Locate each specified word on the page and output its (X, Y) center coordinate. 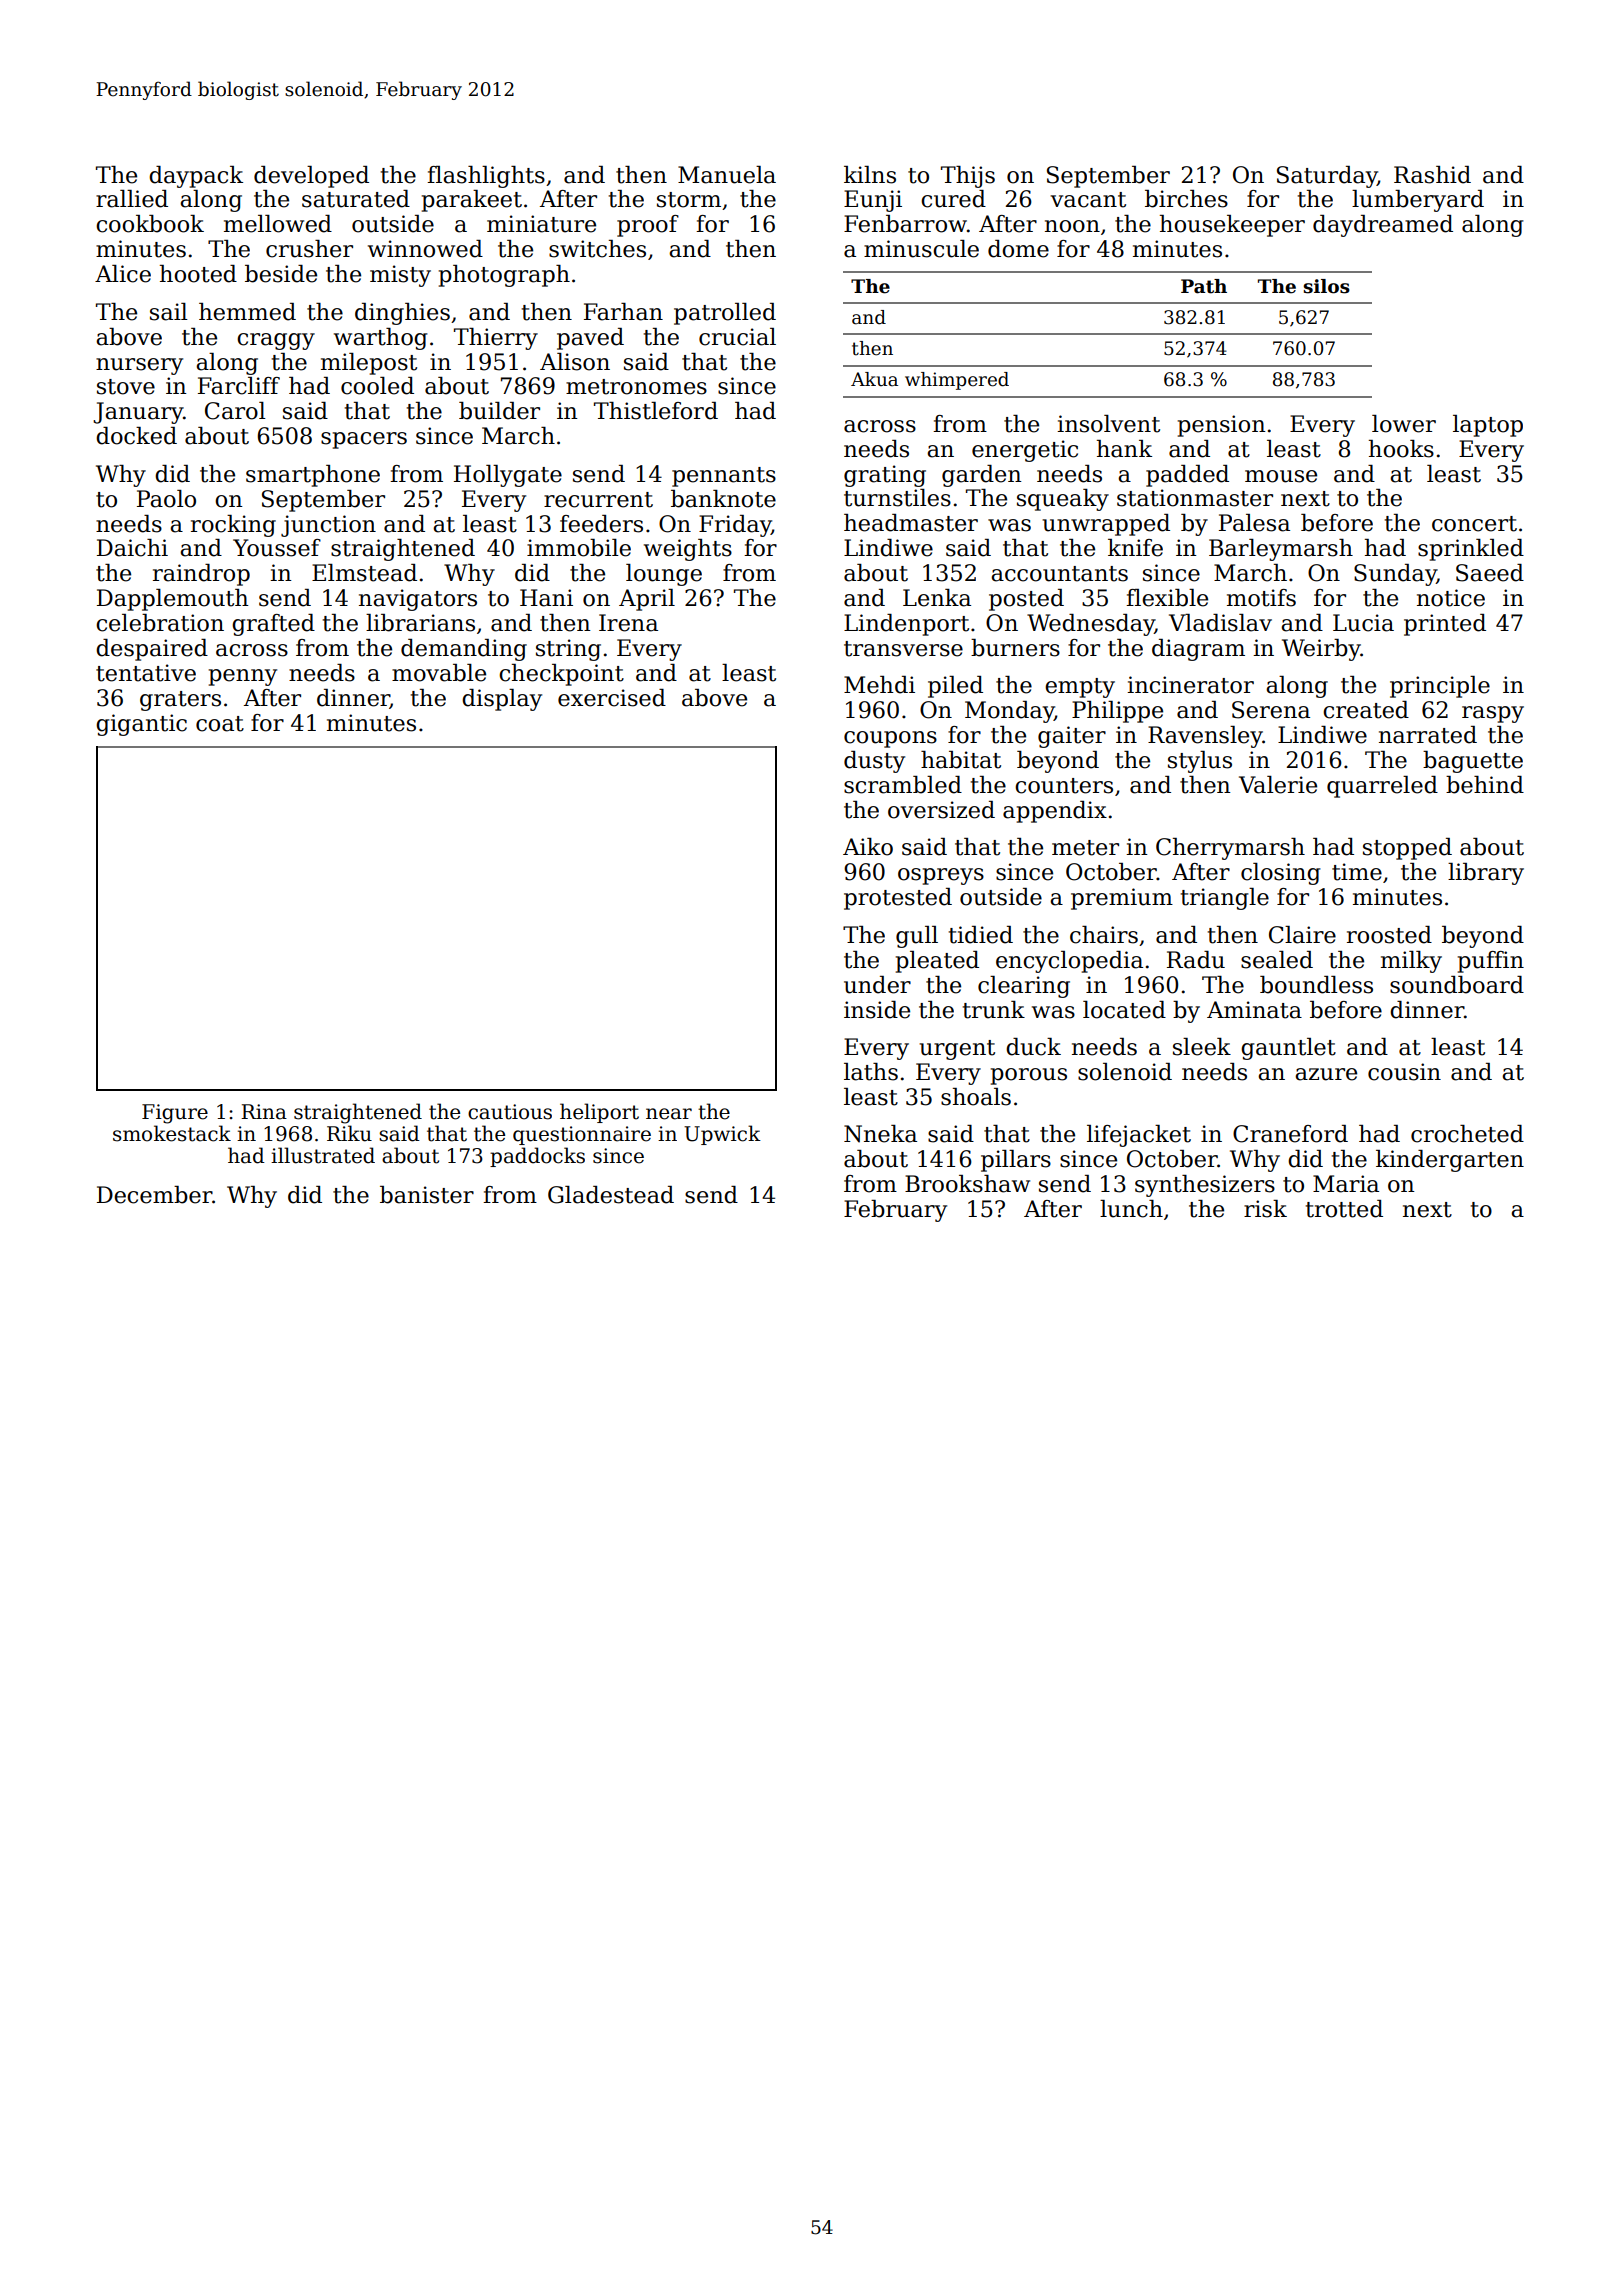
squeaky (1063, 500)
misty (400, 276)
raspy (1493, 714)
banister (427, 1195)
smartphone (313, 476)
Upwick (722, 1135)
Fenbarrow (905, 224)
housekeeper (1232, 226)
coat (220, 724)
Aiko (868, 847)
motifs (1261, 598)
